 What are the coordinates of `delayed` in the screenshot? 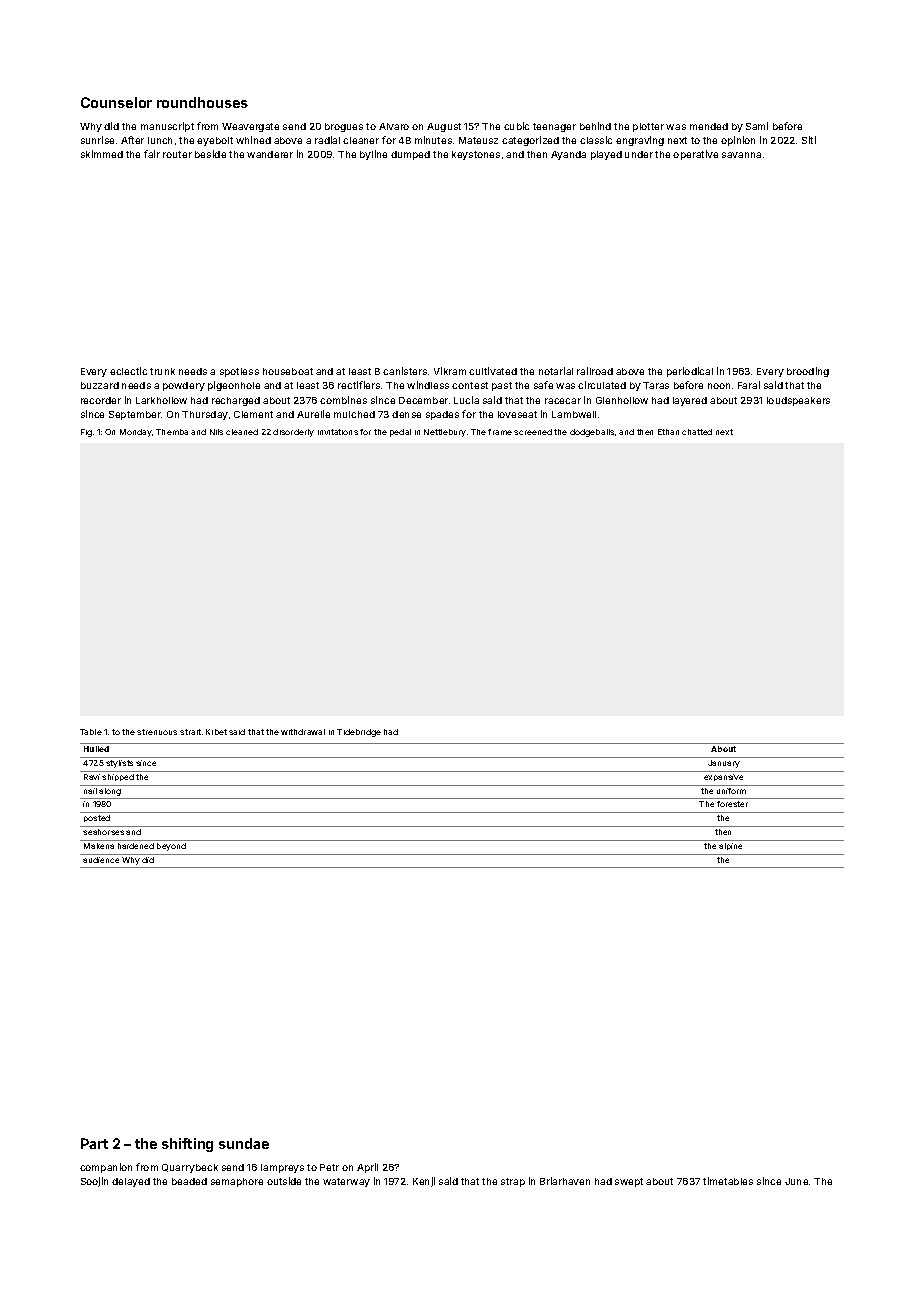 It's located at (131, 1182).
